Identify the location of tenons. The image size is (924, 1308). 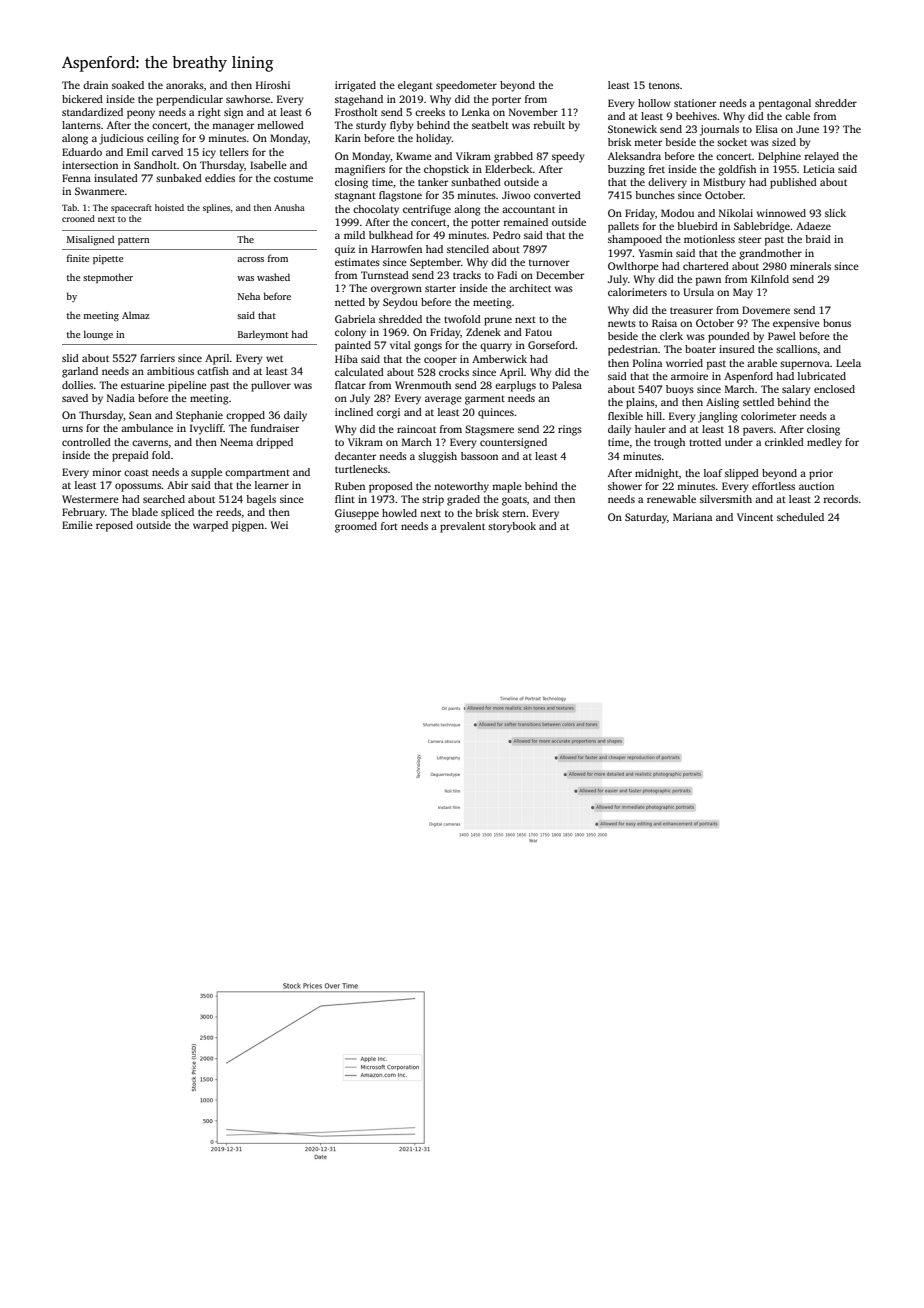
(664, 86).
